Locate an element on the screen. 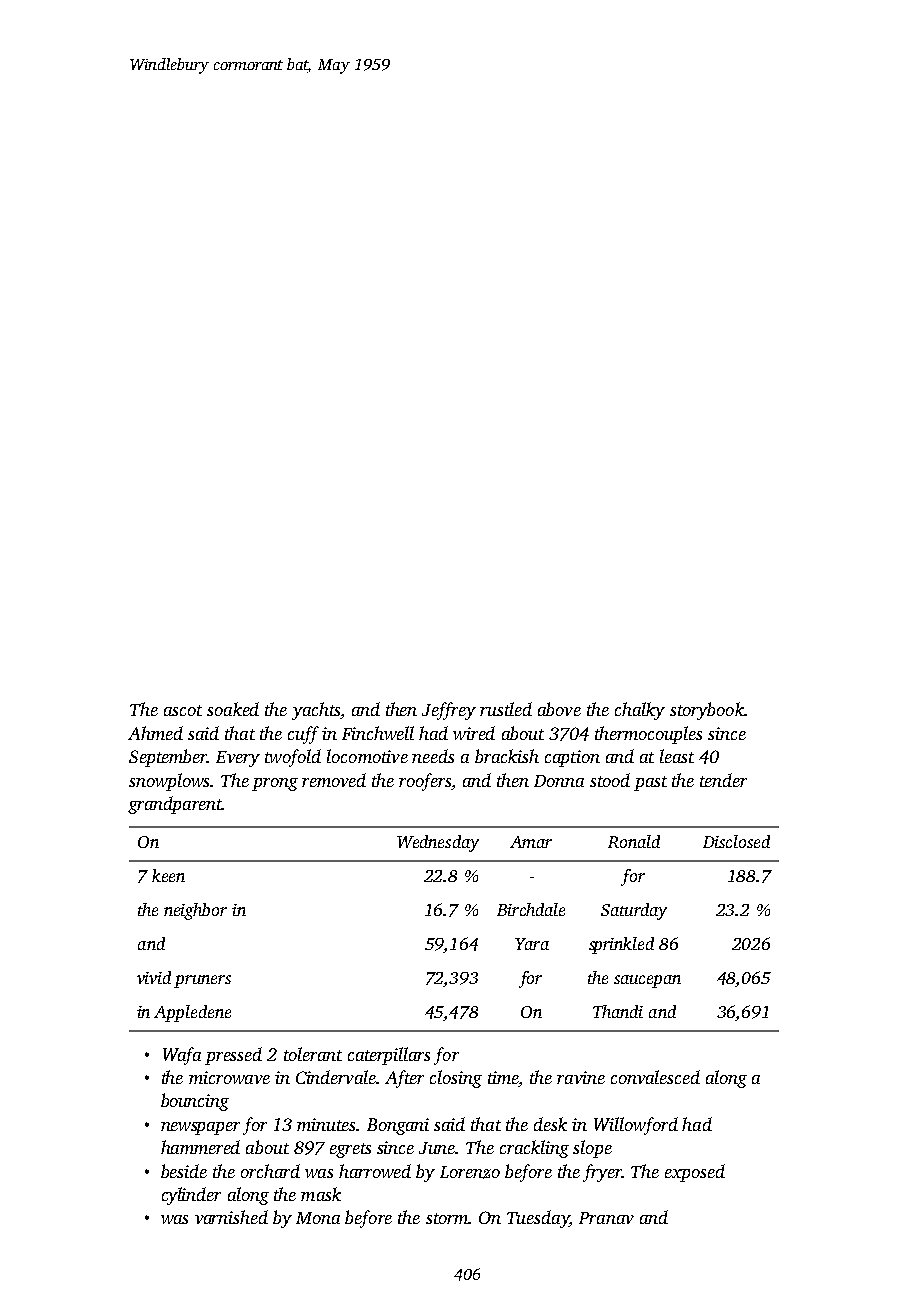 The width and height of the screenshot is (908, 1316). roofers is located at coordinates (425, 782).
